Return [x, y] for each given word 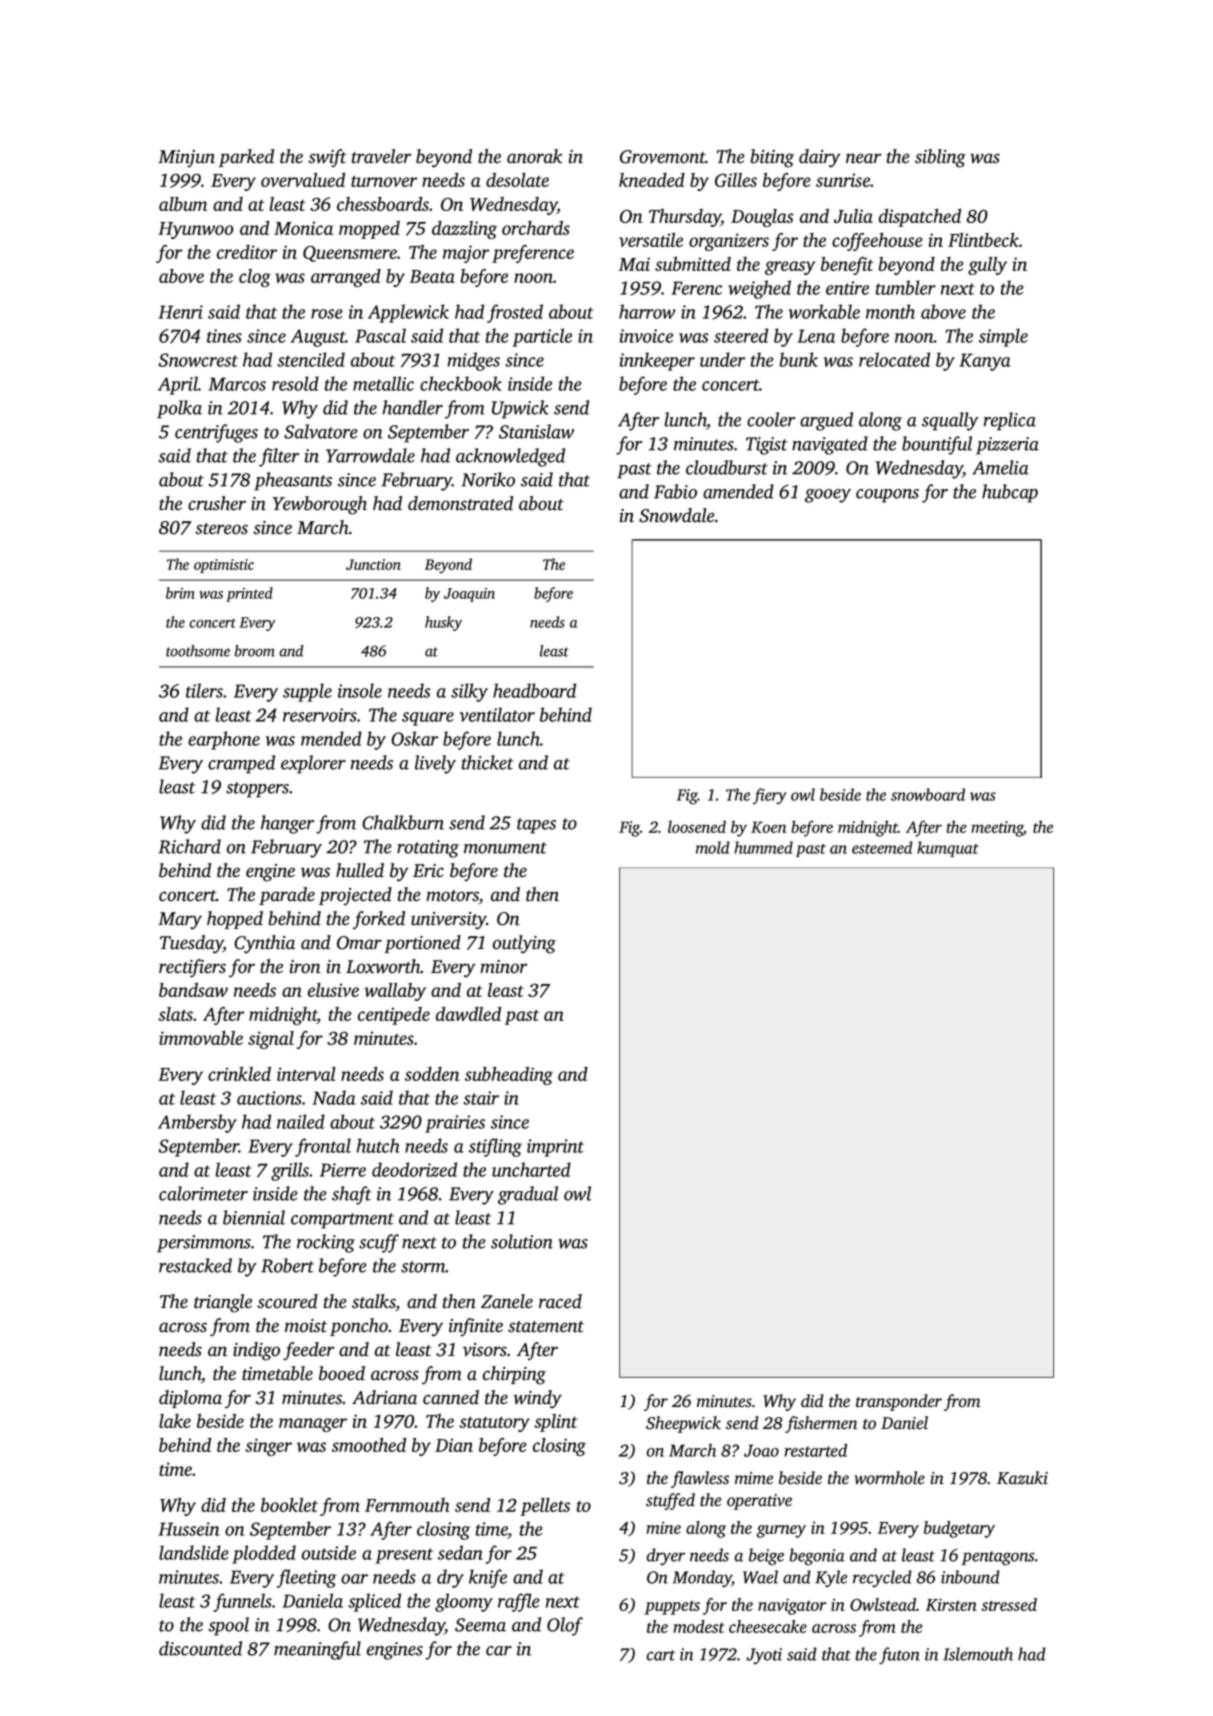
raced [560, 1301]
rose [326, 314]
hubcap [1010, 493]
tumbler [906, 287]
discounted [200, 1648]
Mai [634, 264]
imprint [555, 1148]
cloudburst [727, 467]
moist [306, 1326]
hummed [763, 847]
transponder [899, 1402]
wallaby [395, 992]
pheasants [293, 481]
